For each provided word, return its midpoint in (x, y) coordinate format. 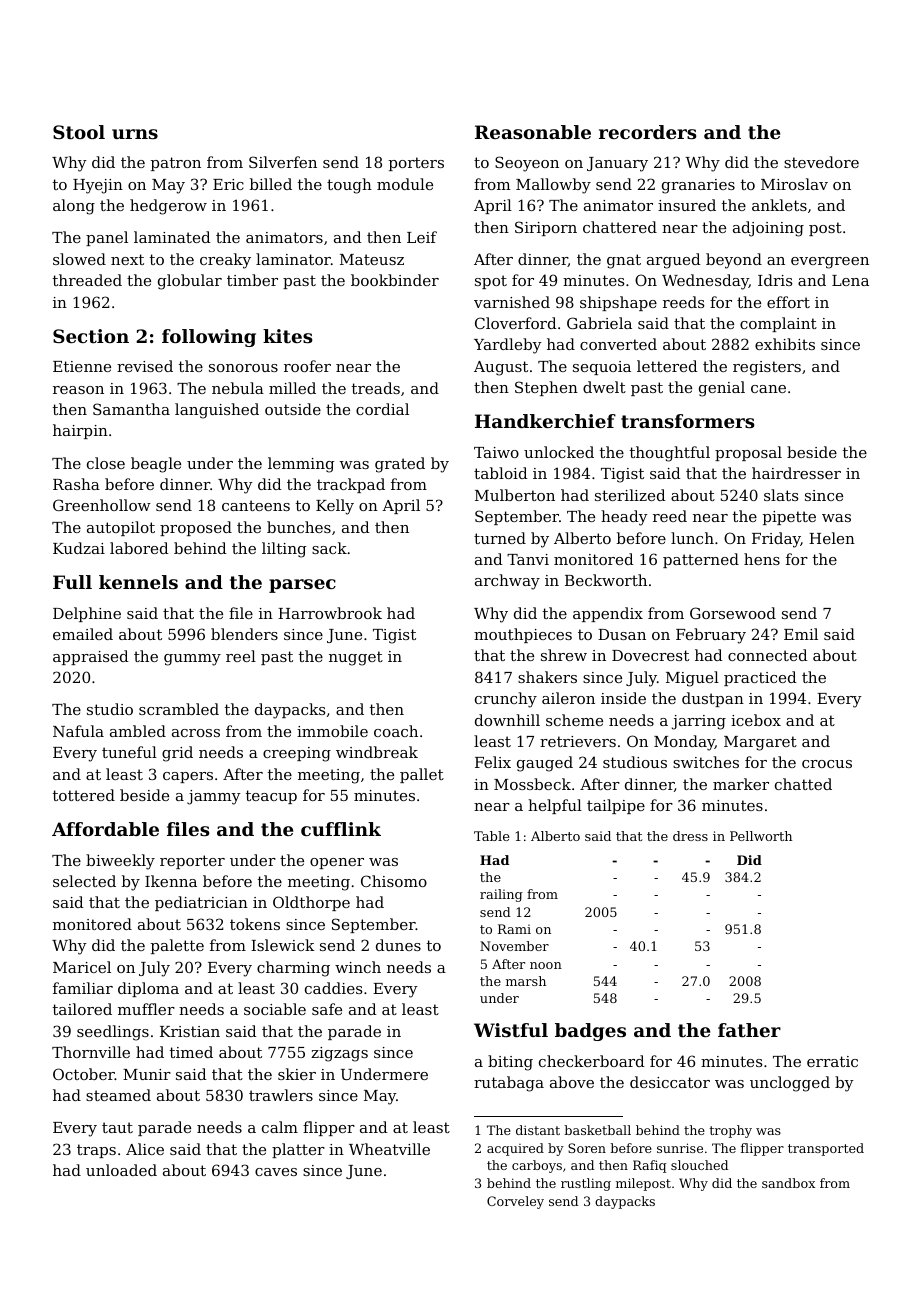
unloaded (121, 1170)
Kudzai (79, 548)
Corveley (515, 1202)
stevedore (821, 162)
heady (624, 518)
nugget (356, 658)
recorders (648, 132)
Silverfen (283, 162)
